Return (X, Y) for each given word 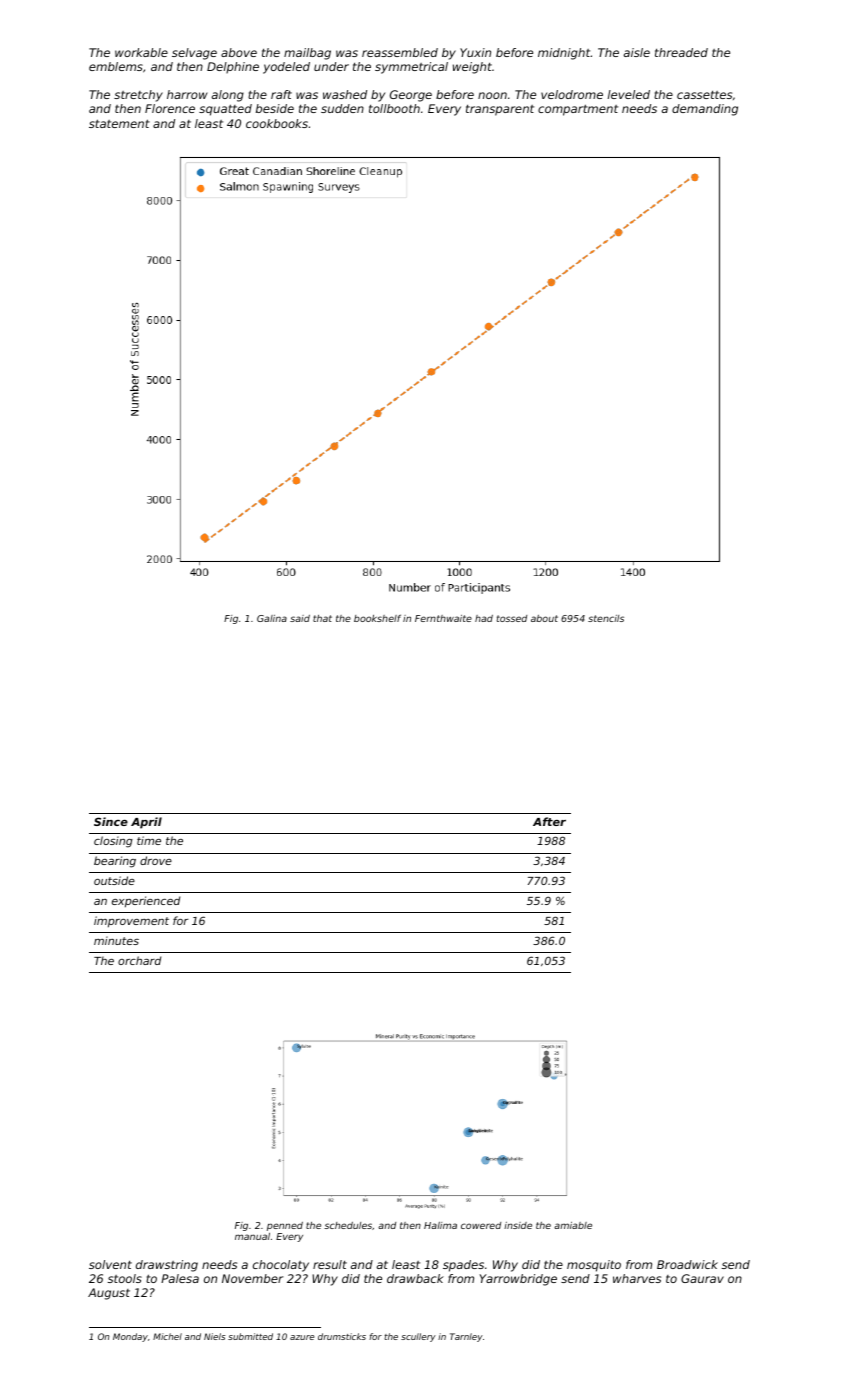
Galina (272, 618)
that (322, 618)
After (549, 821)
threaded (681, 52)
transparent (500, 110)
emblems (116, 66)
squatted (225, 110)
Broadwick (687, 1264)
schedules (348, 1225)
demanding (705, 110)
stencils (606, 618)
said (300, 618)
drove (156, 860)
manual (252, 1236)
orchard (139, 960)
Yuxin (475, 52)
